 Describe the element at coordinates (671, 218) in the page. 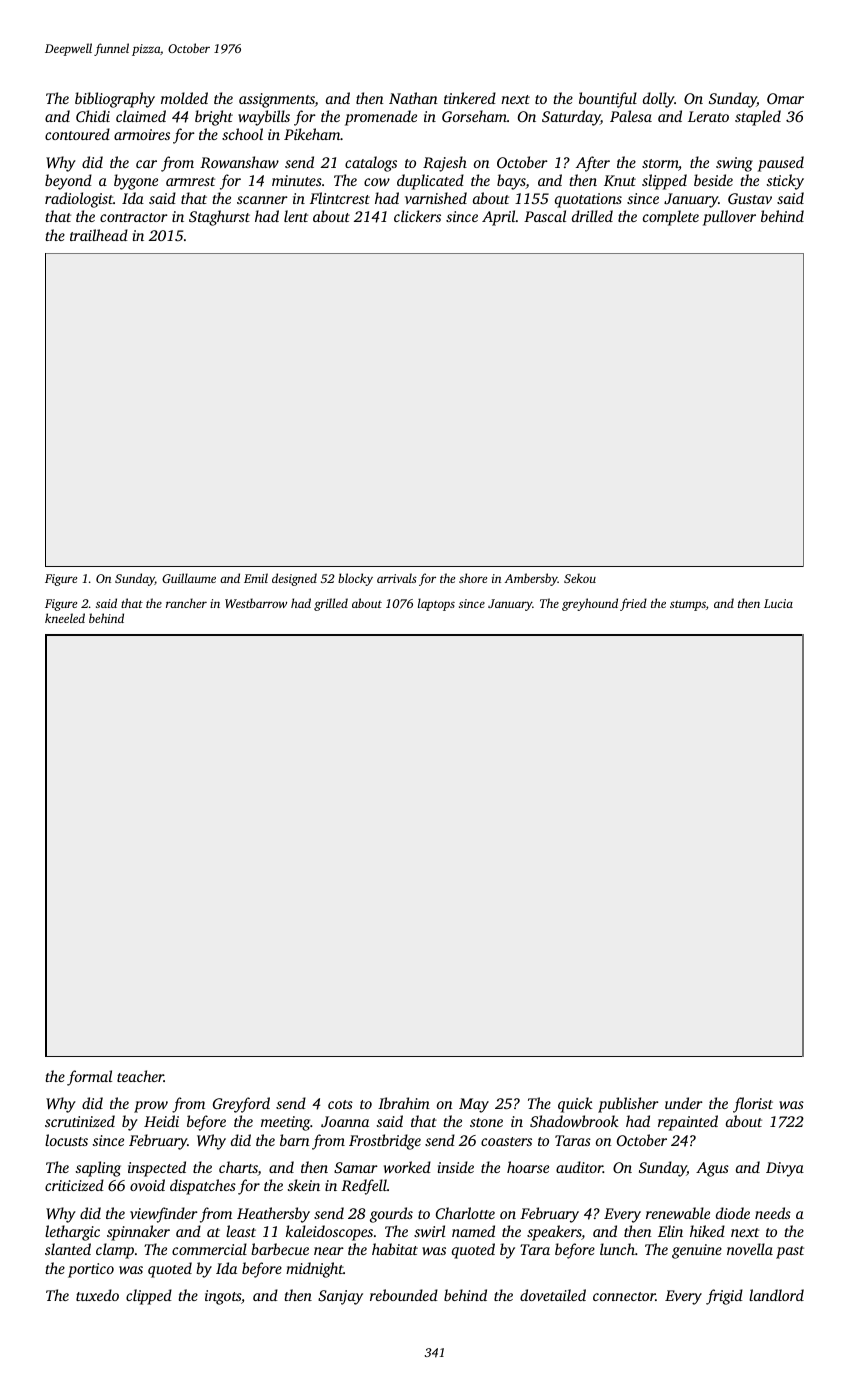

I see `complete` at that location.
